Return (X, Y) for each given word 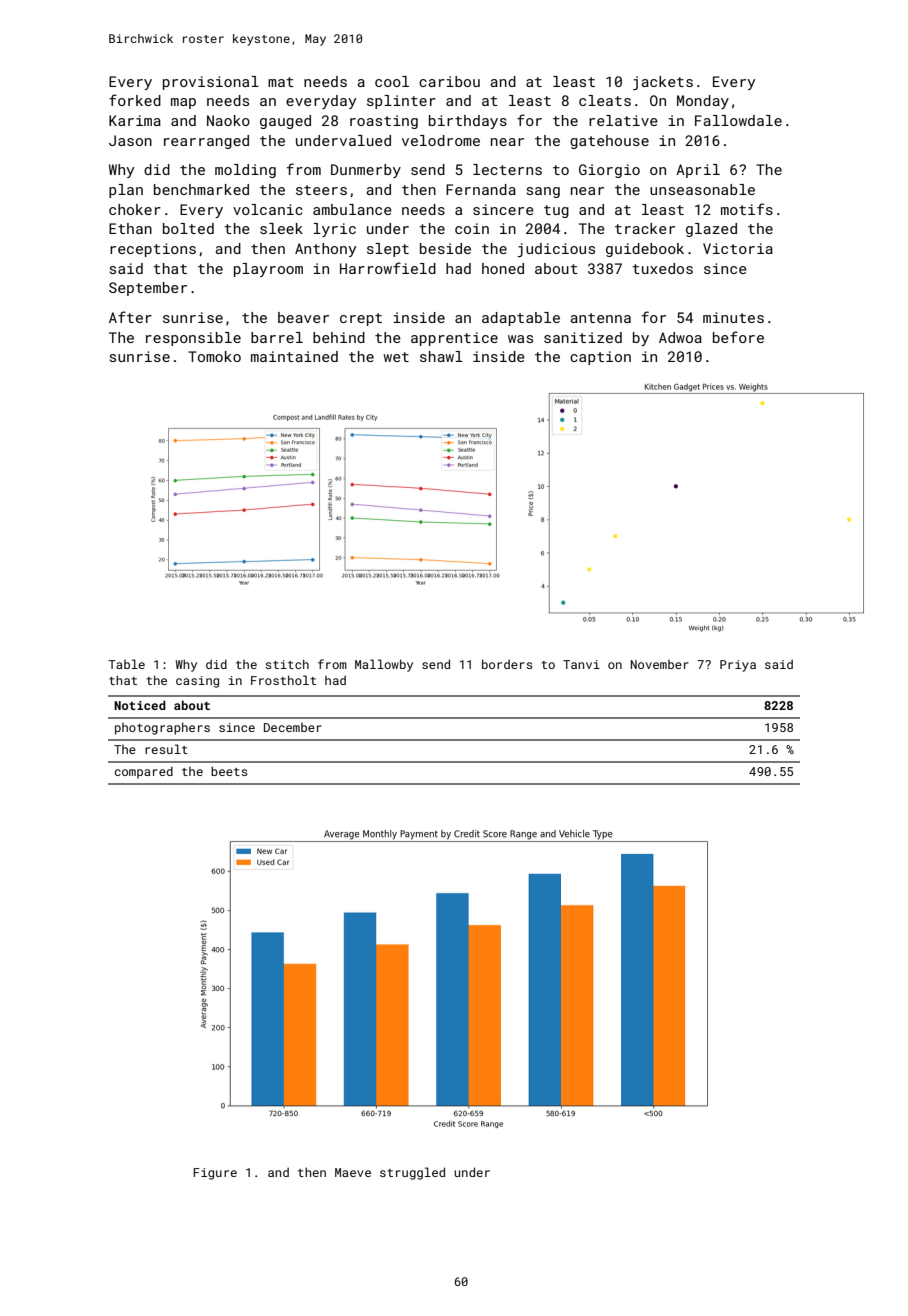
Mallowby (384, 665)
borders (507, 664)
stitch (287, 664)
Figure (215, 1174)
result (166, 749)
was (520, 339)
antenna (600, 318)
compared (144, 772)
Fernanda (481, 189)
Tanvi (581, 664)
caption (600, 358)
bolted (188, 228)
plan (126, 191)
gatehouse (609, 142)
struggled (412, 1173)
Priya (738, 666)
